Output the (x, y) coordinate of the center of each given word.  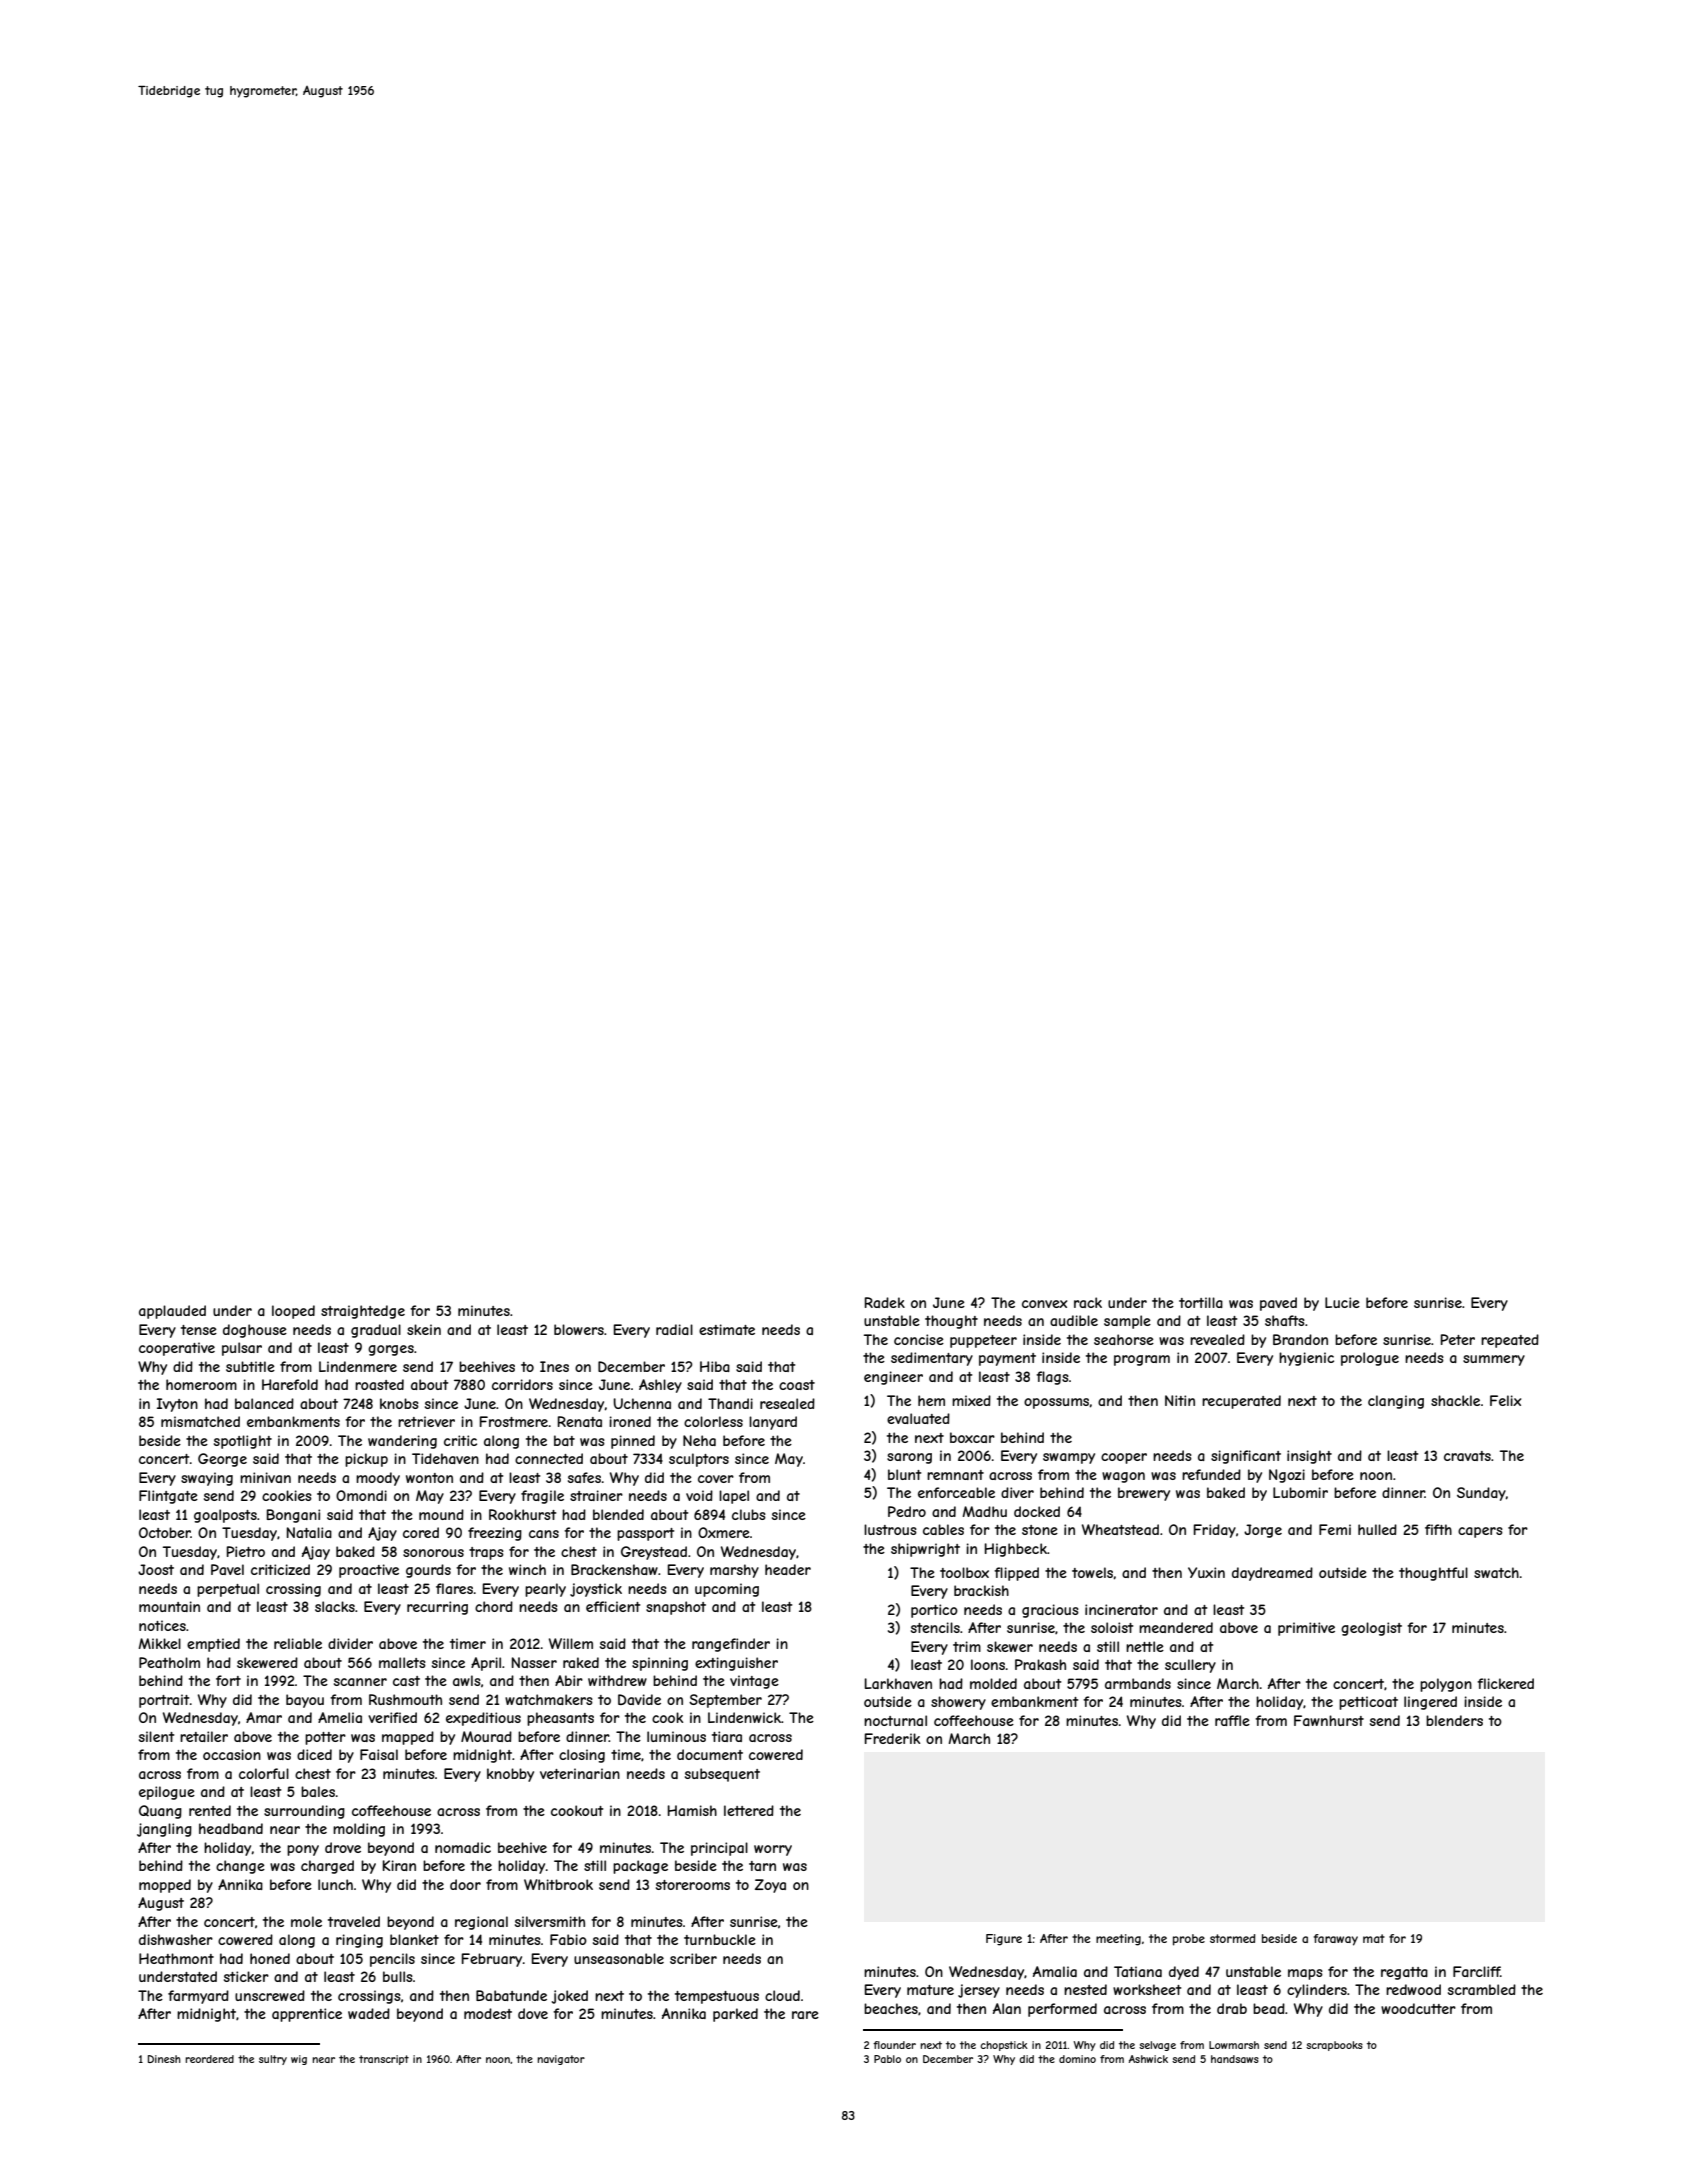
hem (931, 1400)
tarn (762, 1866)
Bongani (293, 1516)
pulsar (242, 1349)
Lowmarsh (1234, 2045)
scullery (1190, 1666)
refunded (1211, 1474)
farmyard (198, 1997)
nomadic (463, 1847)
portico (934, 1611)
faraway (1336, 1940)
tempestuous (717, 1997)
